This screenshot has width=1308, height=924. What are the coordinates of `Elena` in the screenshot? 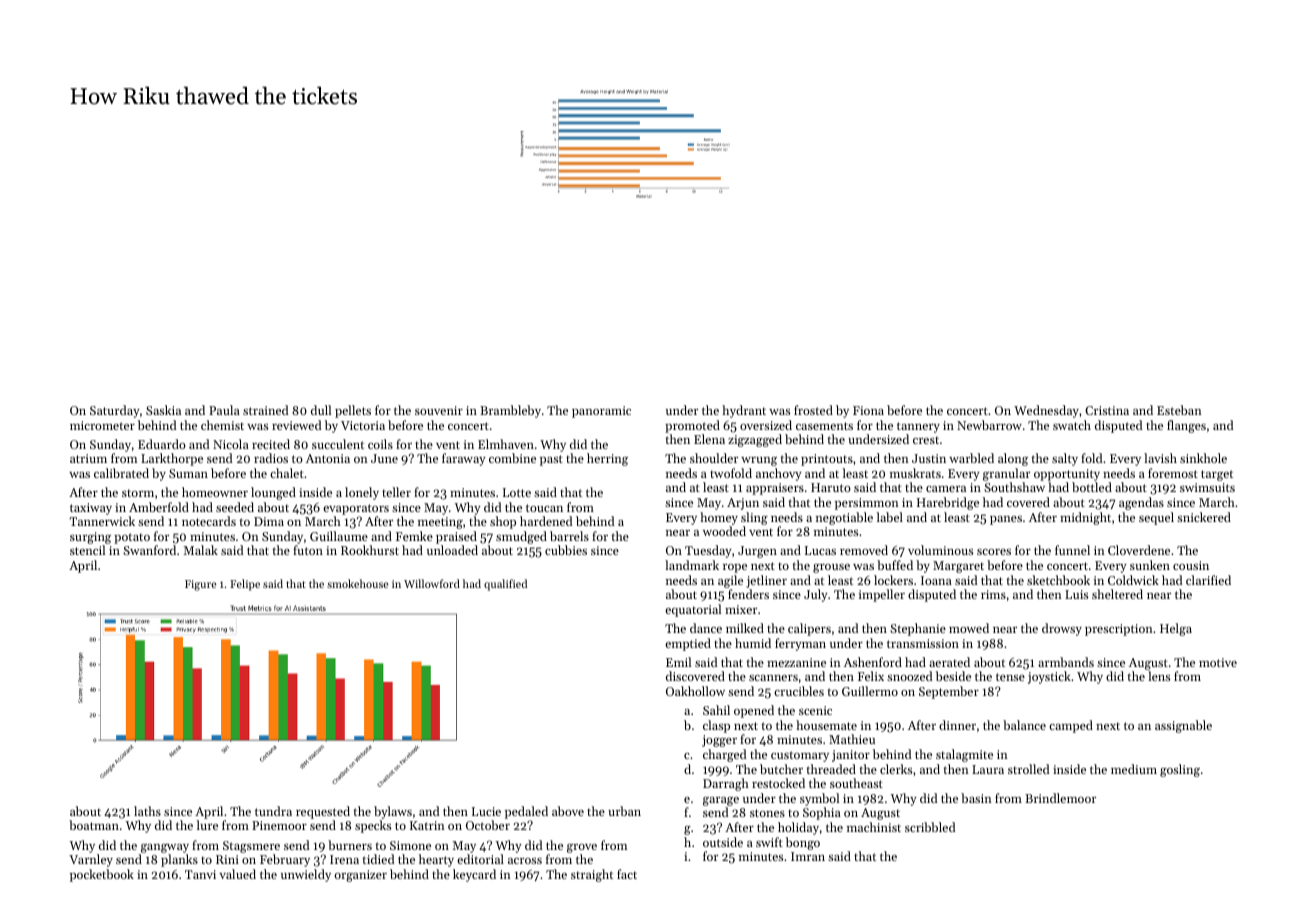 It's located at (709, 439).
